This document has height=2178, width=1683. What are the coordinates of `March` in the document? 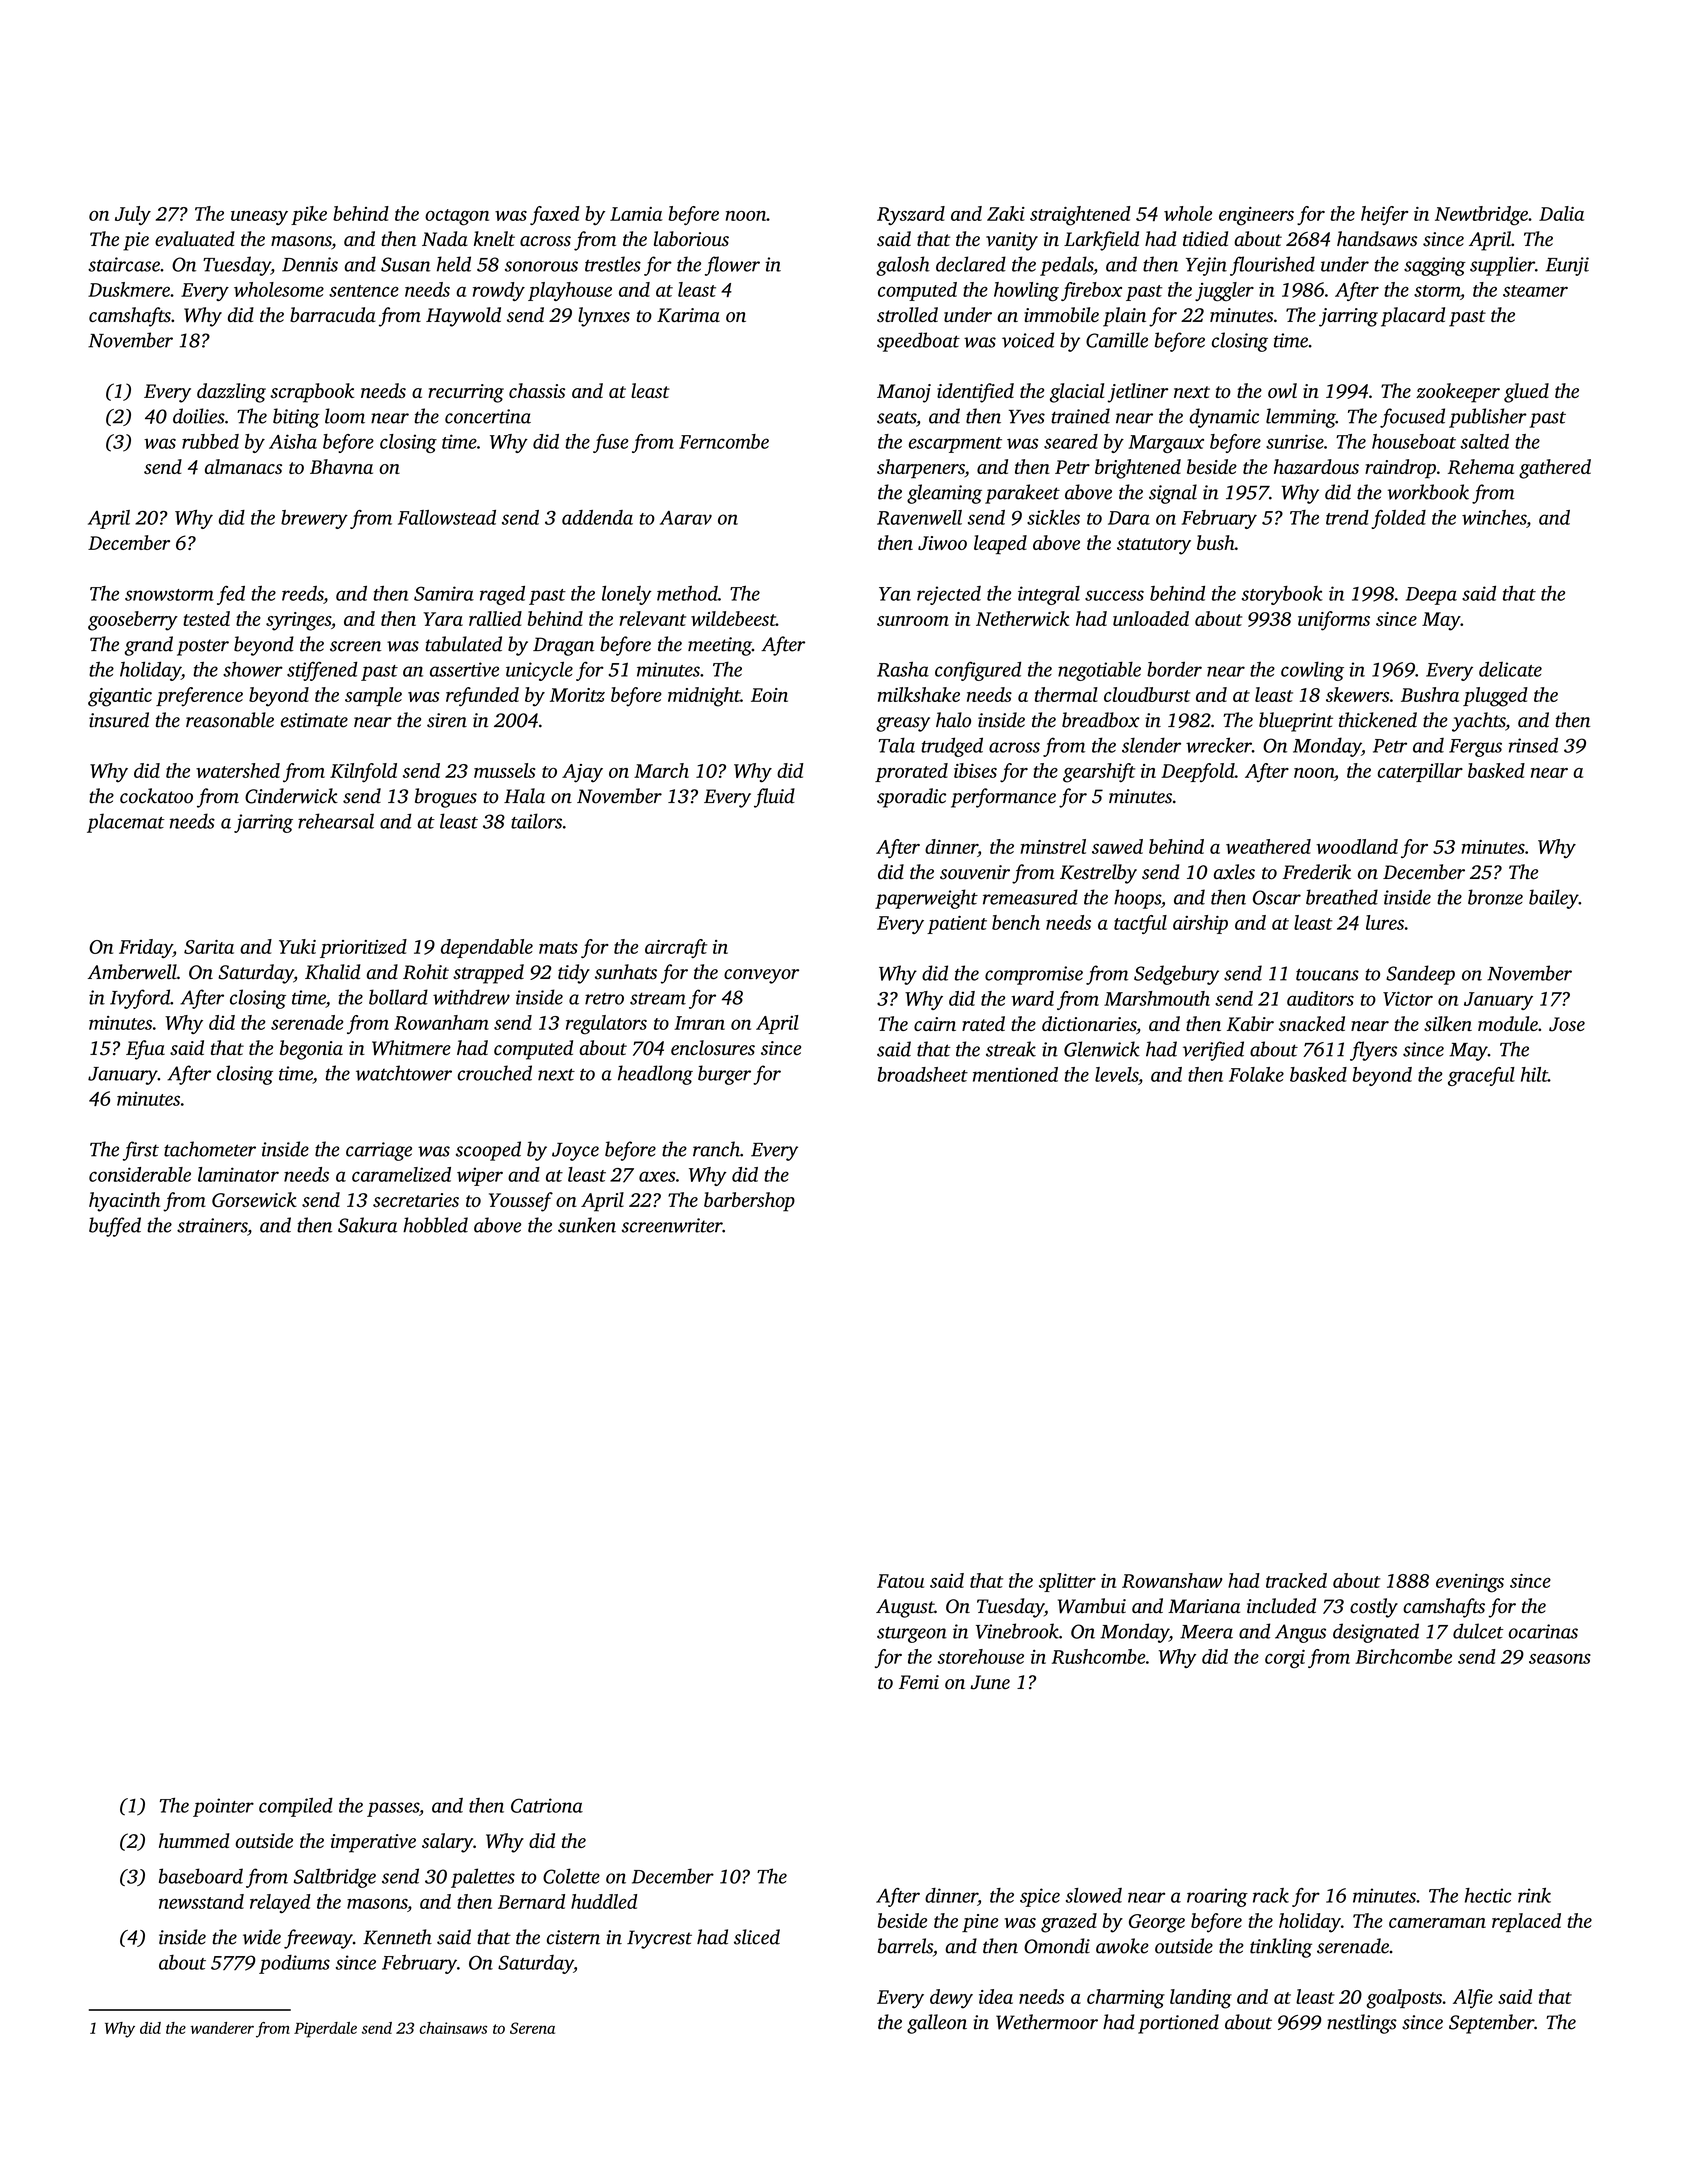 It's located at (661, 770).
